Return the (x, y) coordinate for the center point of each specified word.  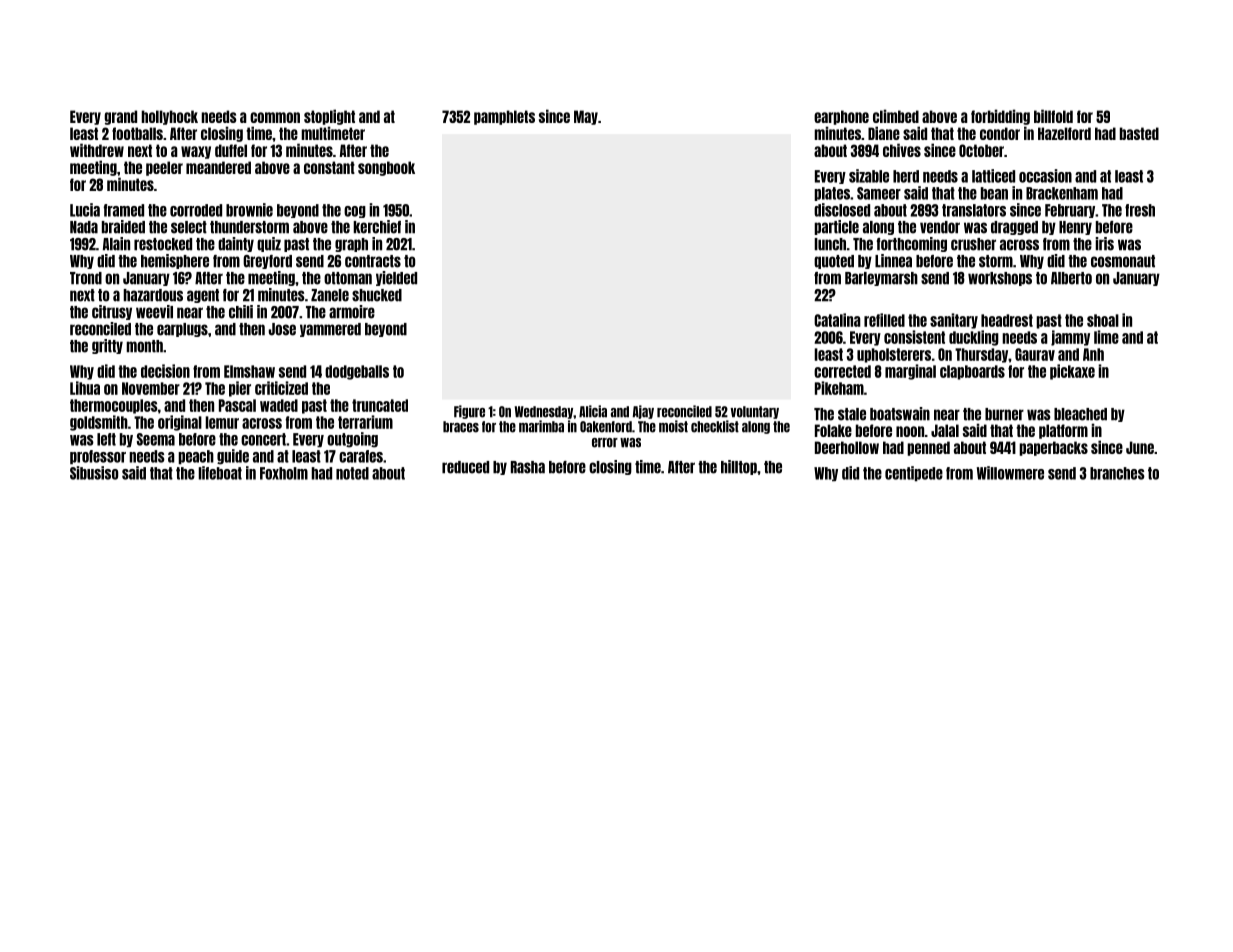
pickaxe (1072, 372)
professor (98, 457)
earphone (841, 117)
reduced (465, 467)
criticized (281, 388)
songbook (386, 168)
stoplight (329, 117)
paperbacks (1053, 448)
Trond (86, 278)
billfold (1053, 116)
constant (329, 167)
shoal (1103, 320)
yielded (396, 278)
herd (906, 176)
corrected (842, 371)
